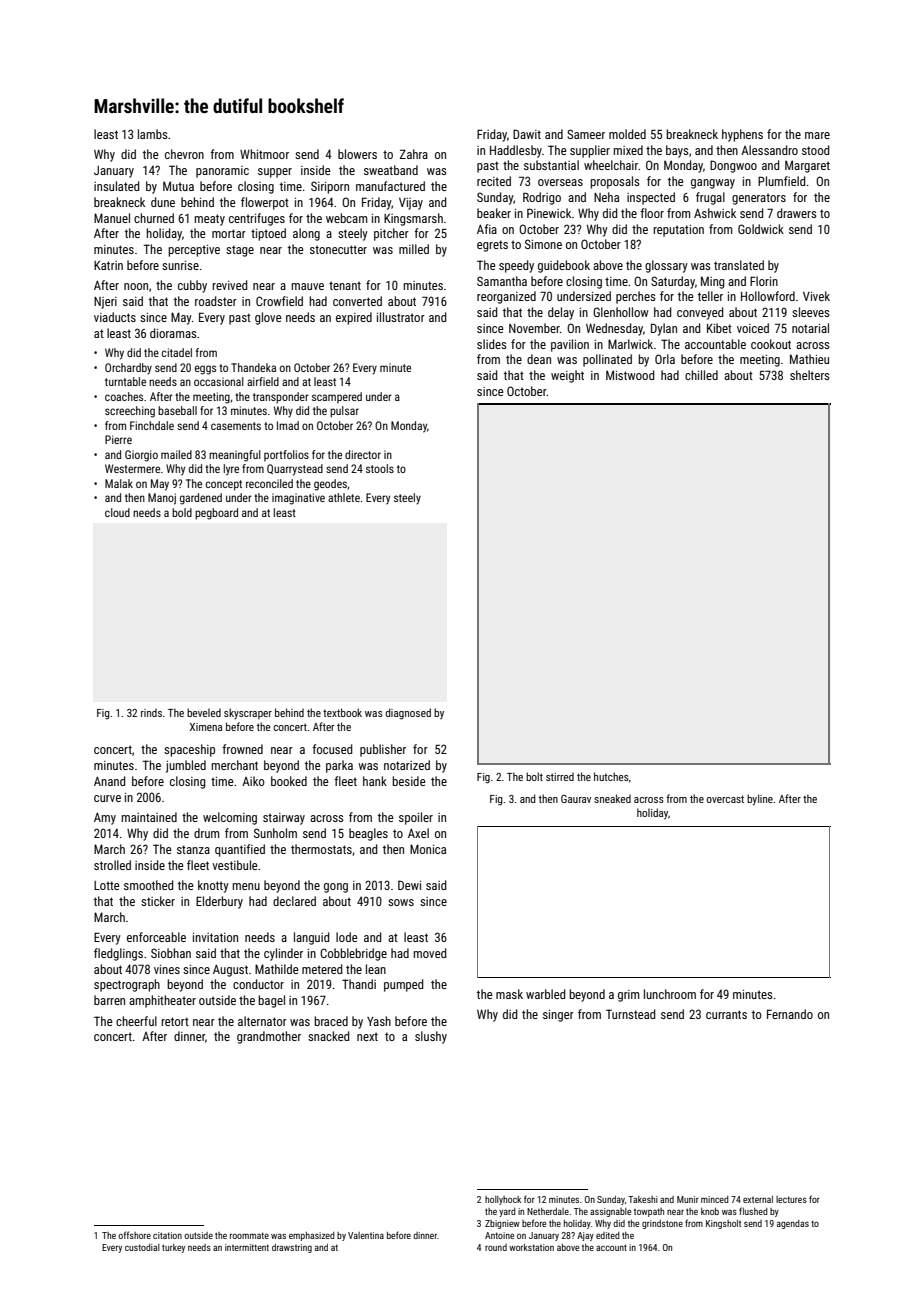 The width and height of the screenshot is (924, 1308). What do you see at coordinates (611, 776) in the screenshot?
I see `hutches` at bounding box center [611, 776].
